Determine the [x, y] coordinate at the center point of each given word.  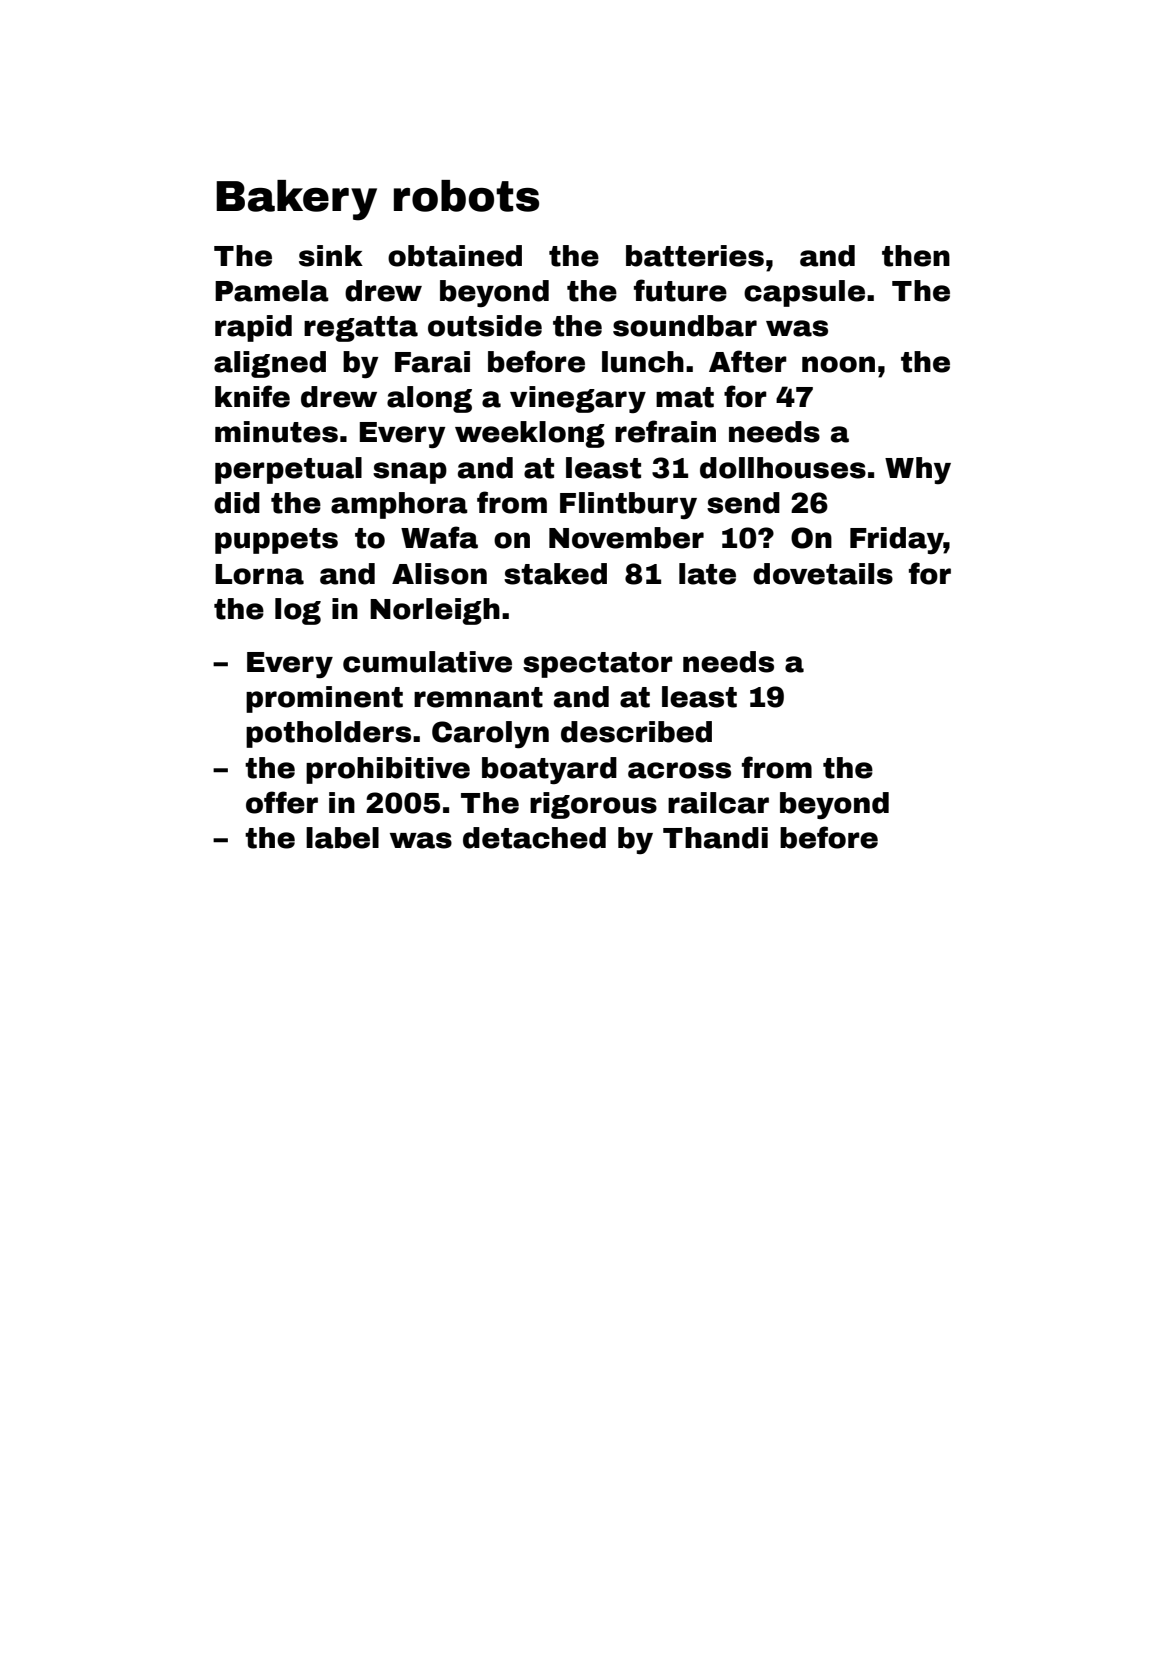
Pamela [272, 291]
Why [918, 470]
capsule [804, 293]
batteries [695, 256]
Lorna [259, 574]
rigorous [593, 805]
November [626, 538]
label [342, 838]
